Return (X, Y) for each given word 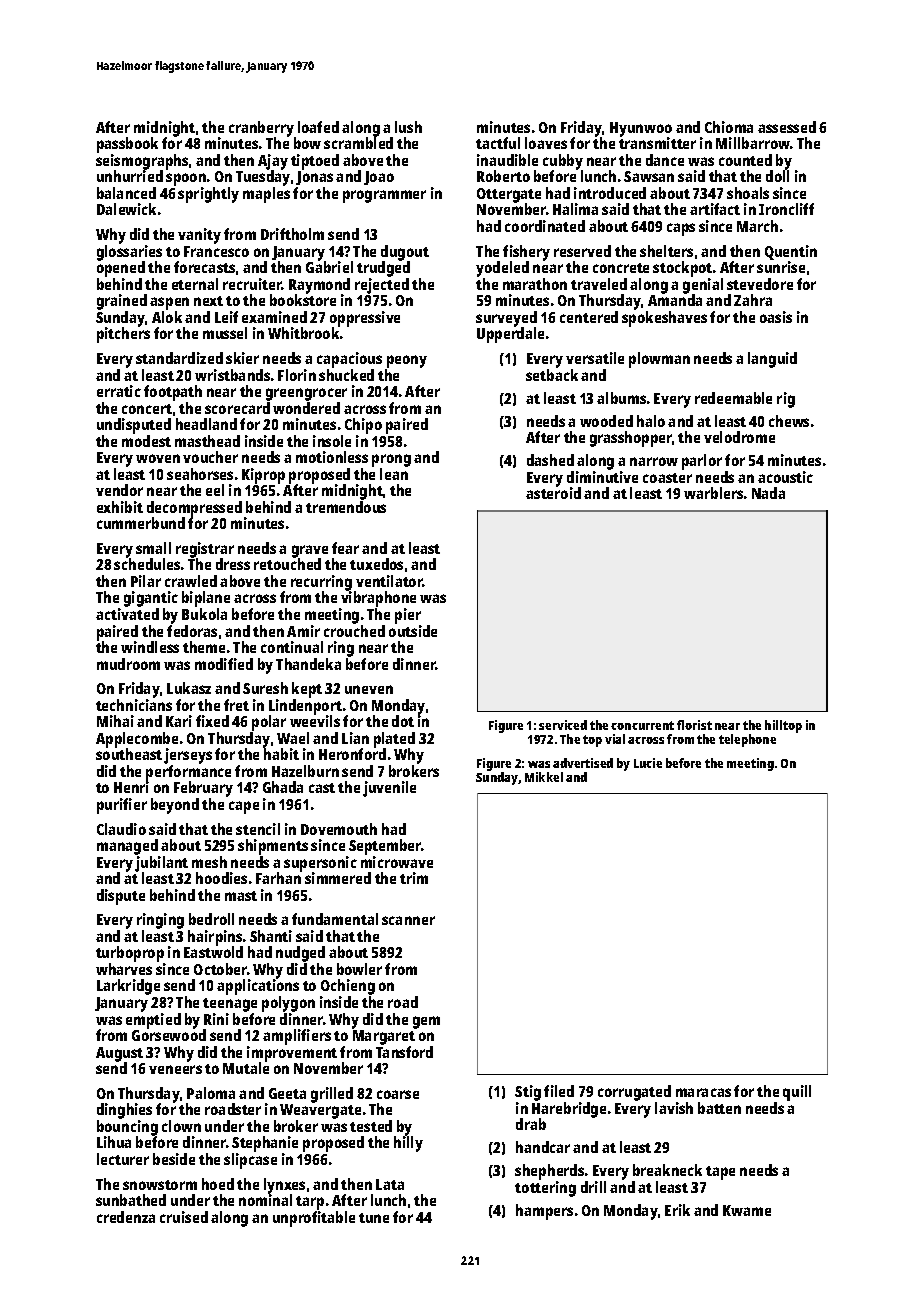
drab (531, 1124)
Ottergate (509, 196)
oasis (776, 317)
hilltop (783, 726)
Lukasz (189, 688)
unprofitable (314, 1219)
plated (394, 740)
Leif (226, 317)
